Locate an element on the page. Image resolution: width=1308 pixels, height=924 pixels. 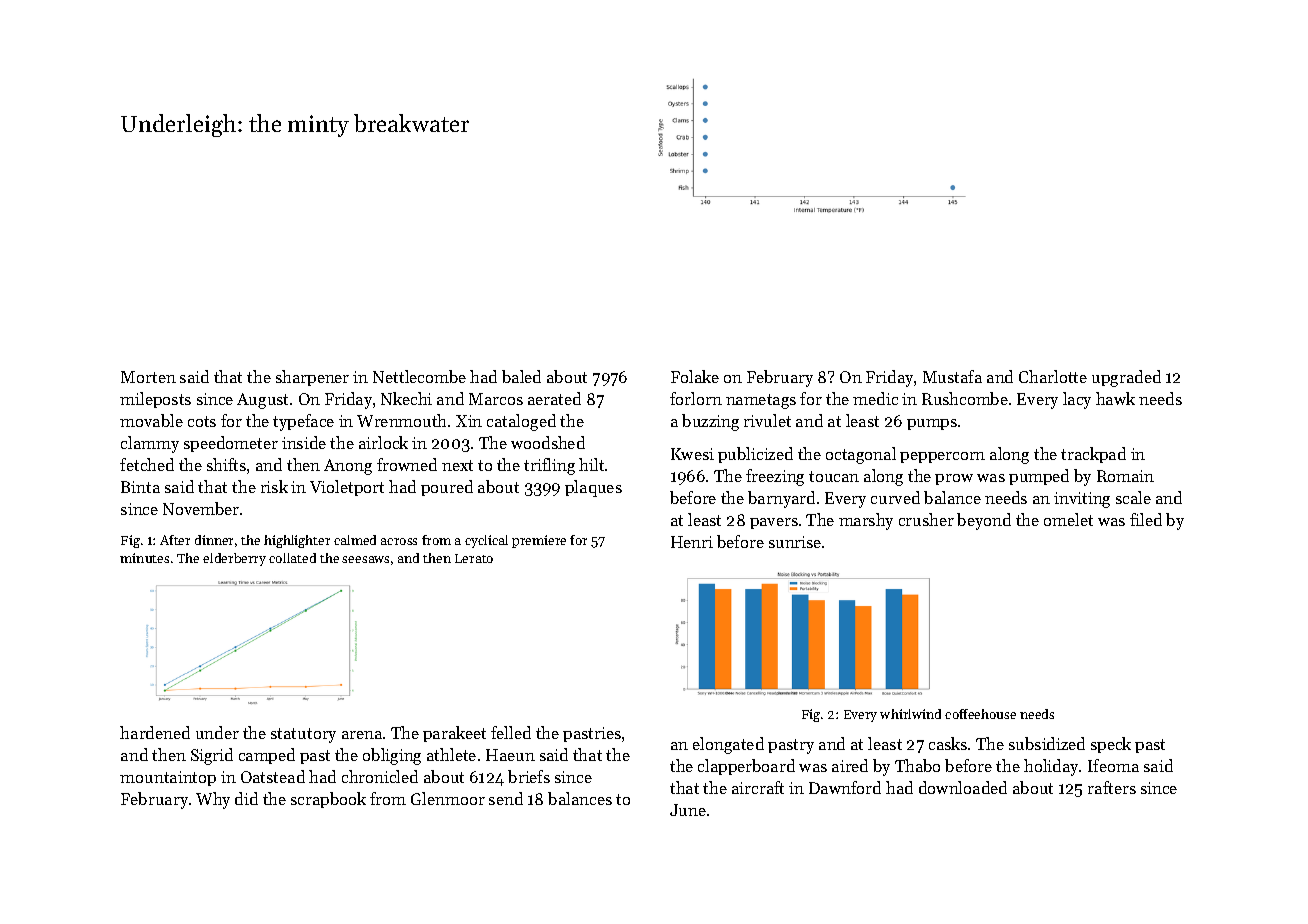
dinner is located at coordinates (214, 540).
